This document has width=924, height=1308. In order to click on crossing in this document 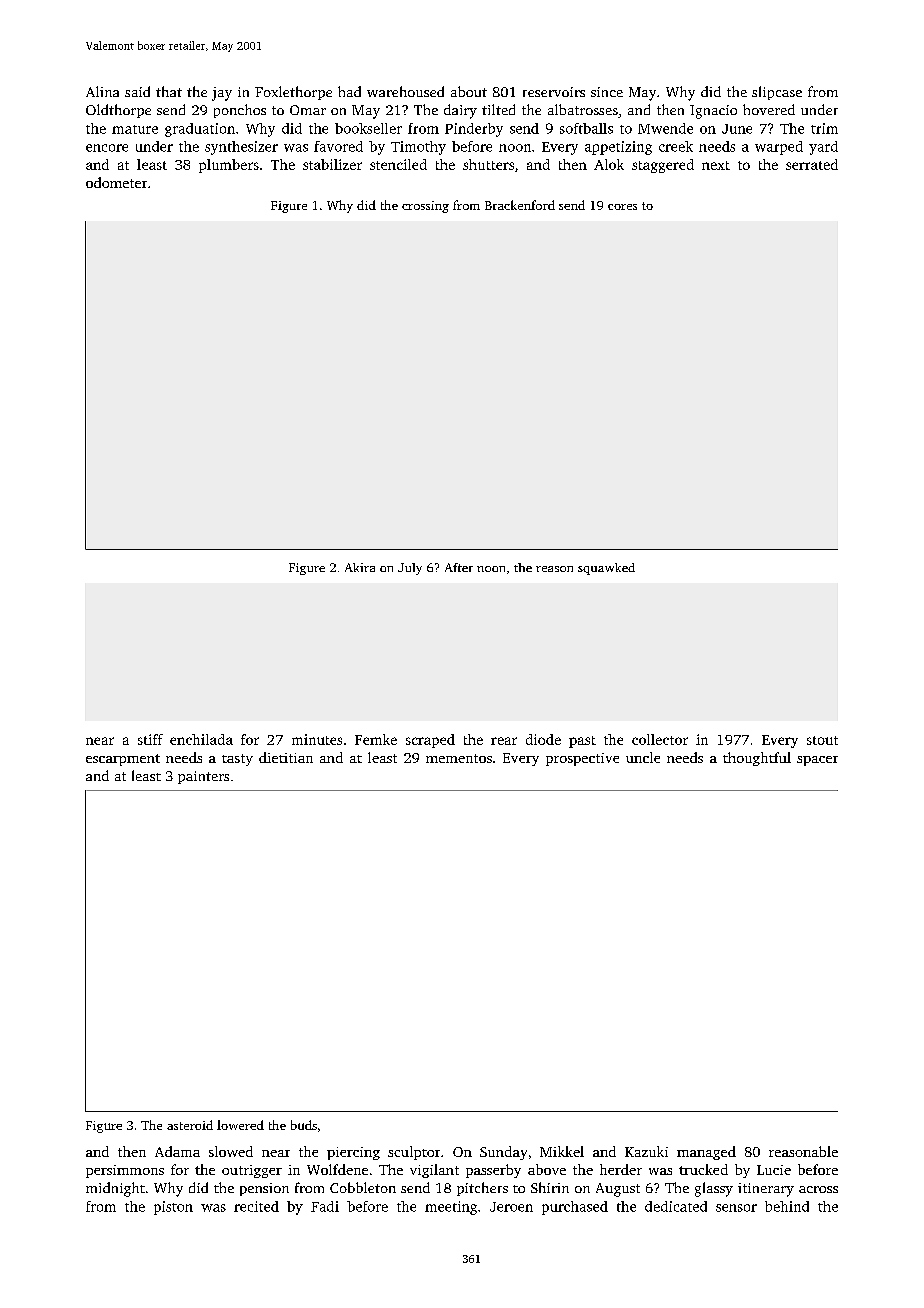, I will do `click(425, 207)`.
